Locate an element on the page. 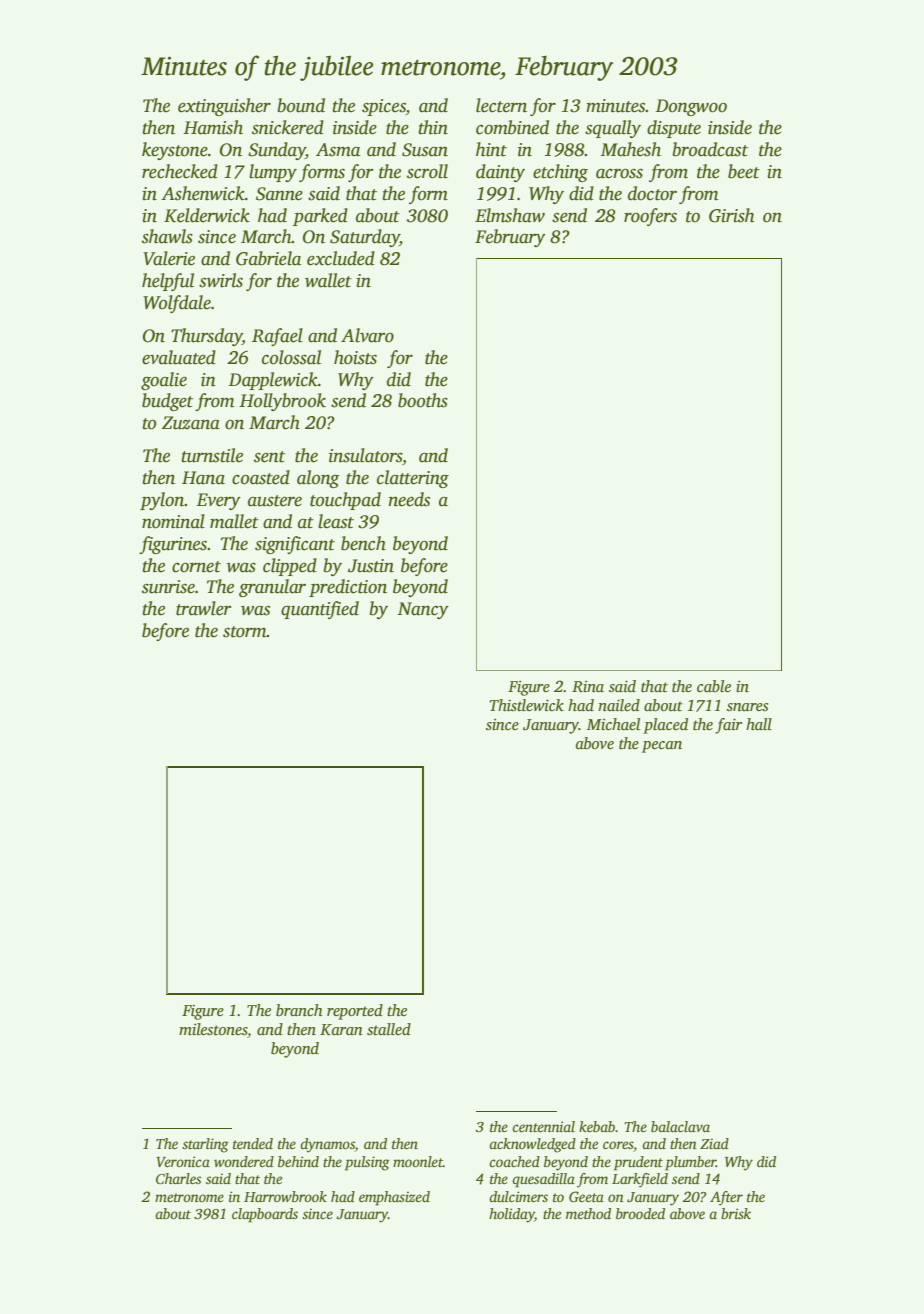  storm is located at coordinates (245, 632).
